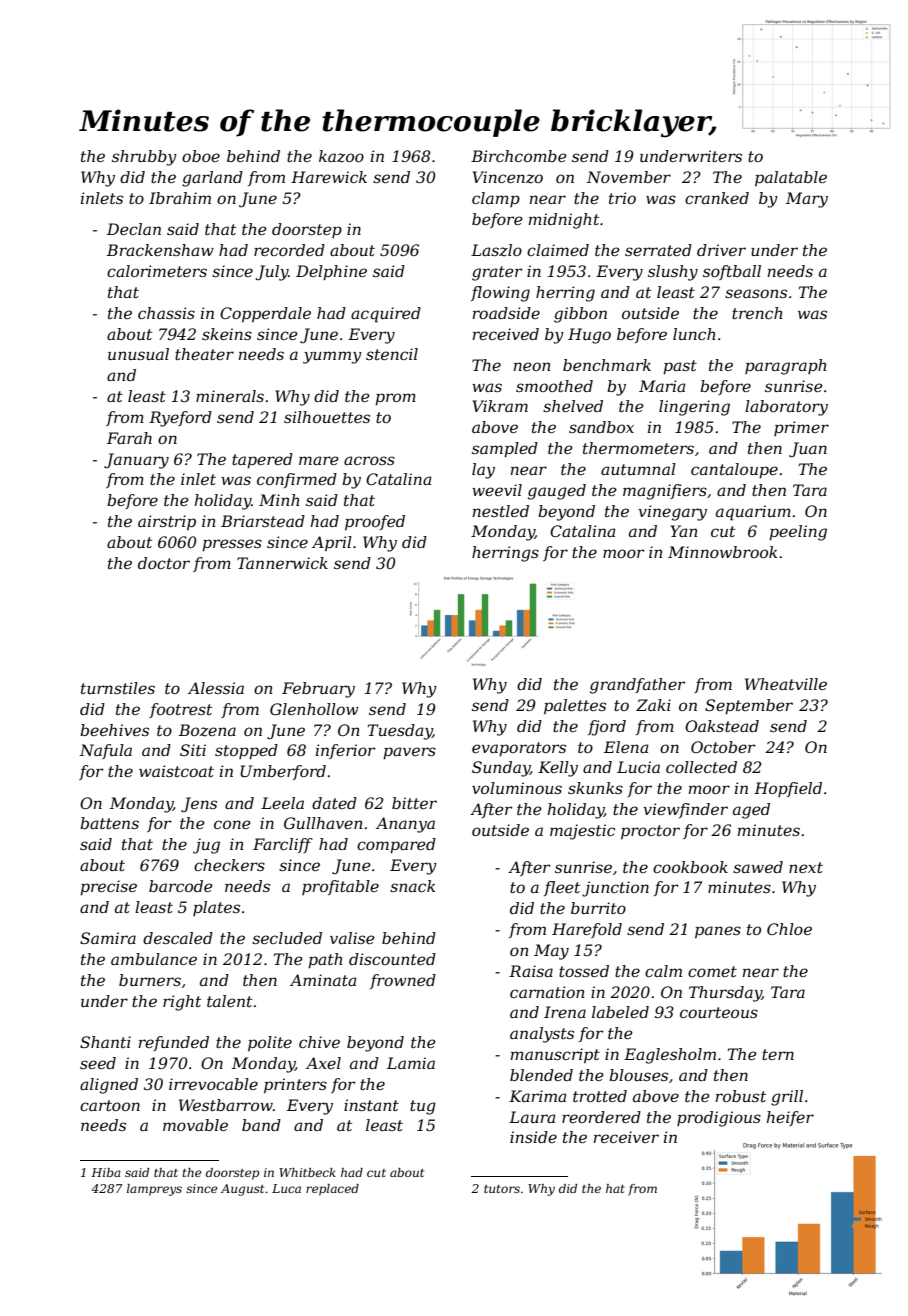  Describe the element at coordinates (201, 156) in the screenshot. I see `oboe` at that location.
